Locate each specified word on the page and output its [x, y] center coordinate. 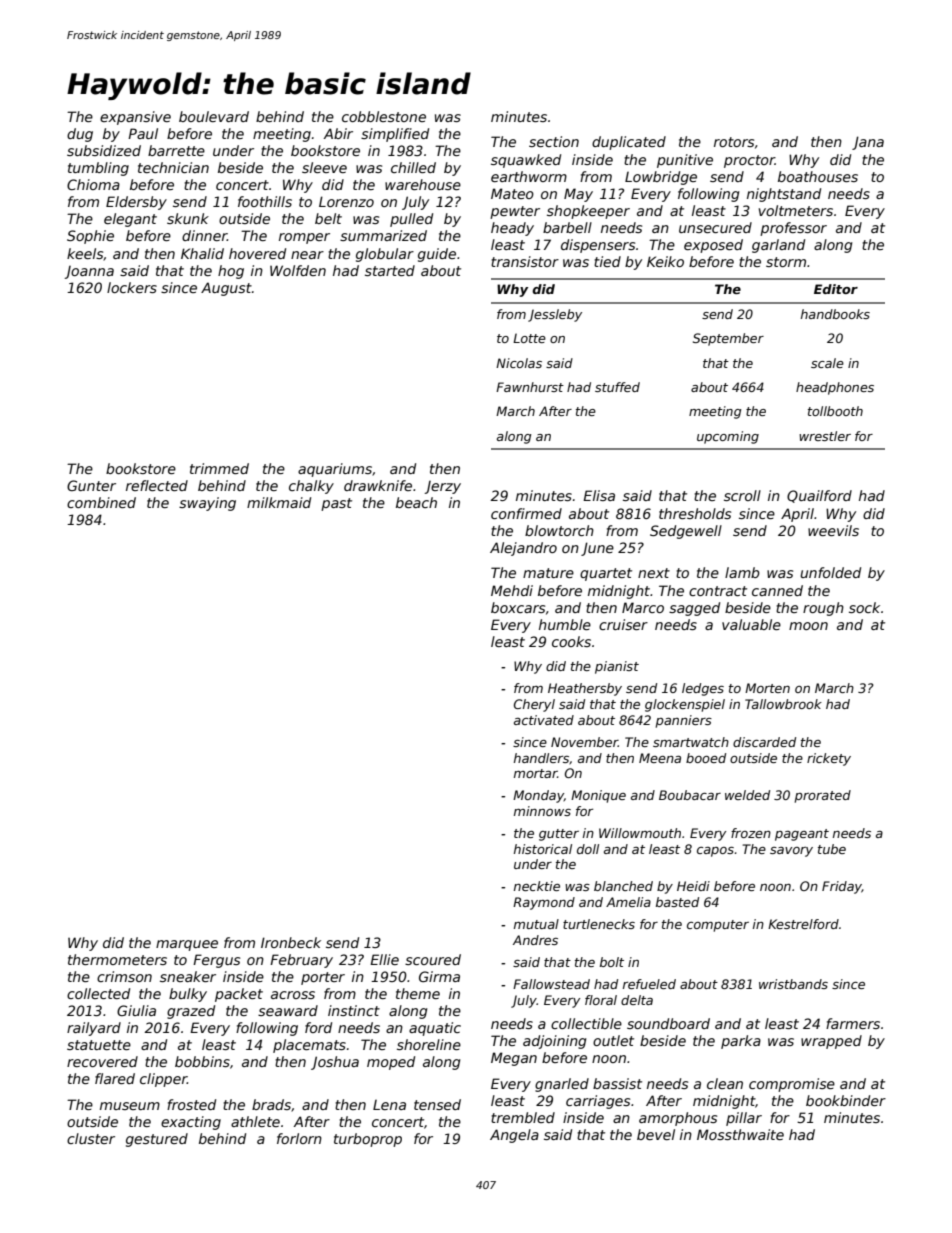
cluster [91, 1138]
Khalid [202, 253]
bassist [617, 1083]
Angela [514, 1136]
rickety [829, 759]
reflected [157, 485]
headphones [835, 388]
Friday [842, 887]
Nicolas [519, 363]
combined [101, 502]
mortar [536, 773]
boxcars [518, 607]
